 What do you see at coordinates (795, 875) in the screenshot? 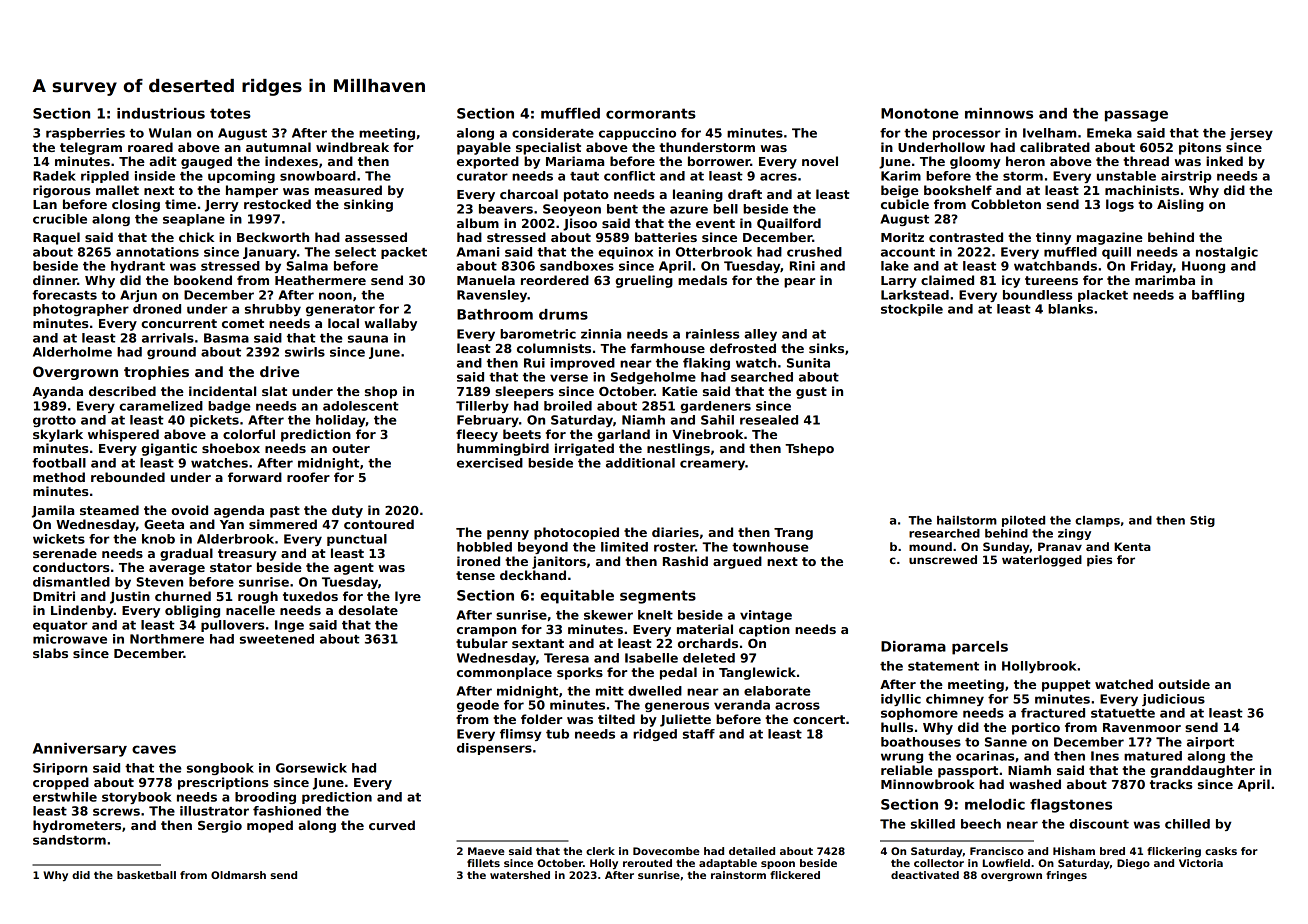
I see `flickered` at bounding box center [795, 875].
